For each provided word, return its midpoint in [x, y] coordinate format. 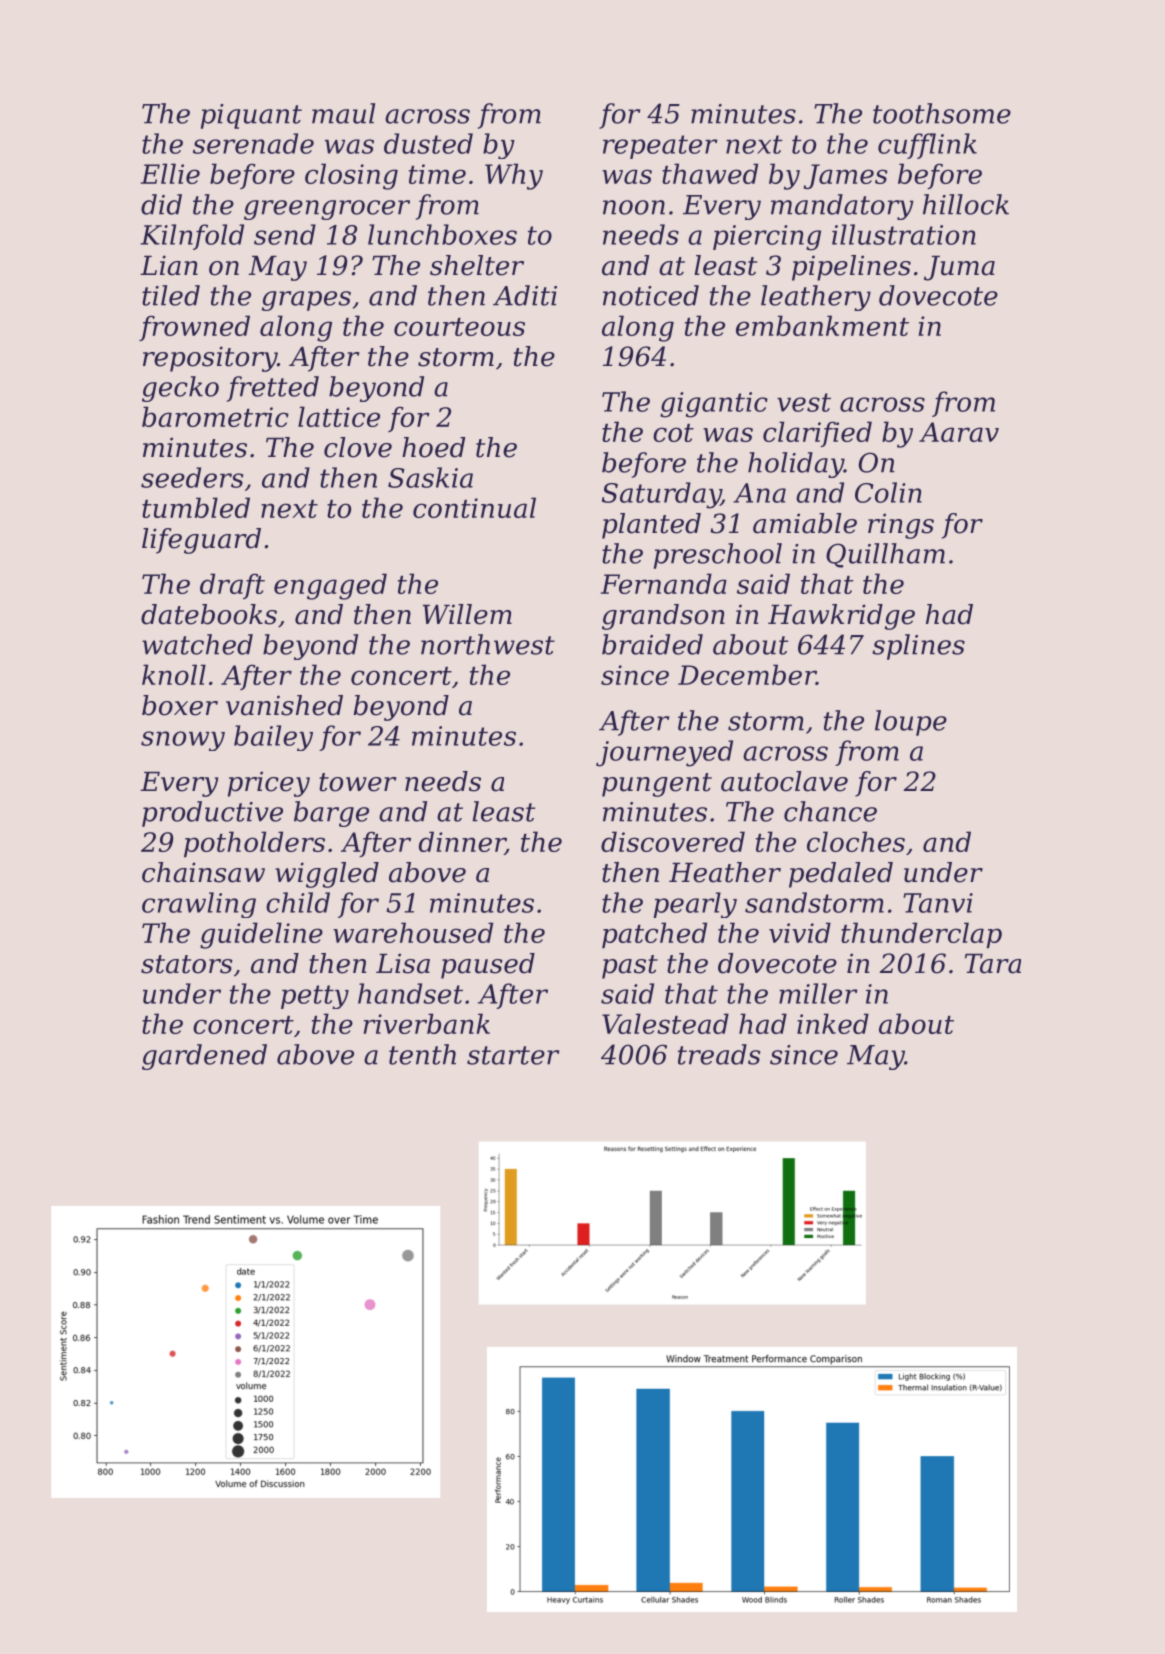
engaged [330, 586]
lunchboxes [442, 234]
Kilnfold [192, 237]
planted [651, 526]
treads [719, 1054]
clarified [817, 434]
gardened [204, 1057]
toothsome [942, 113]
